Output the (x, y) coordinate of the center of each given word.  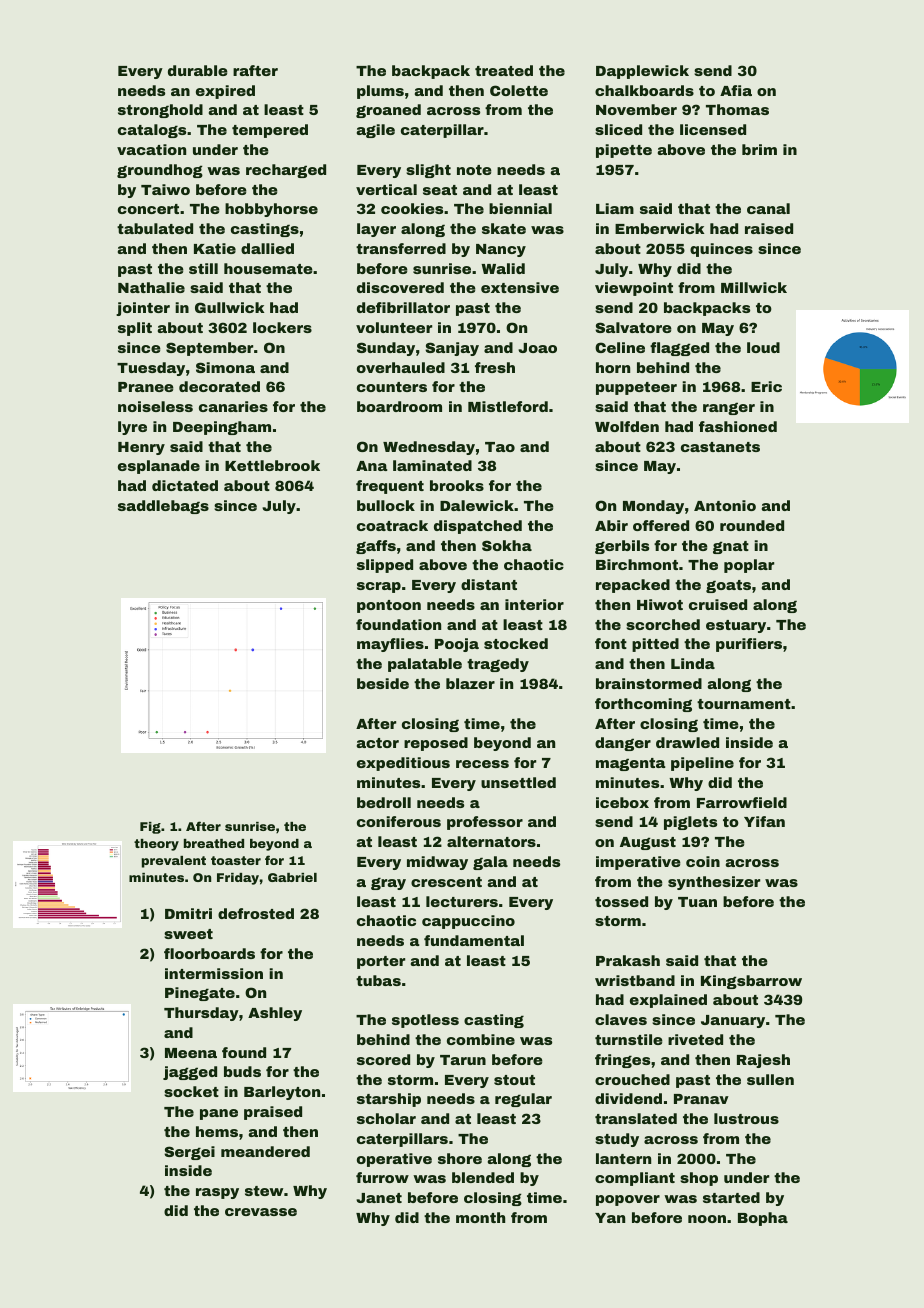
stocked (516, 643)
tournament (744, 704)
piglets (690, 823)
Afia (736, 90)
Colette (519, 90)
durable (198, 70)
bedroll (384, 802)
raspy (217, 1193)
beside (383, 683)
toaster (236, 860)
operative (394, 1160)
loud (763, 347)
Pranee (146, 387)
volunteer (394, 327)
